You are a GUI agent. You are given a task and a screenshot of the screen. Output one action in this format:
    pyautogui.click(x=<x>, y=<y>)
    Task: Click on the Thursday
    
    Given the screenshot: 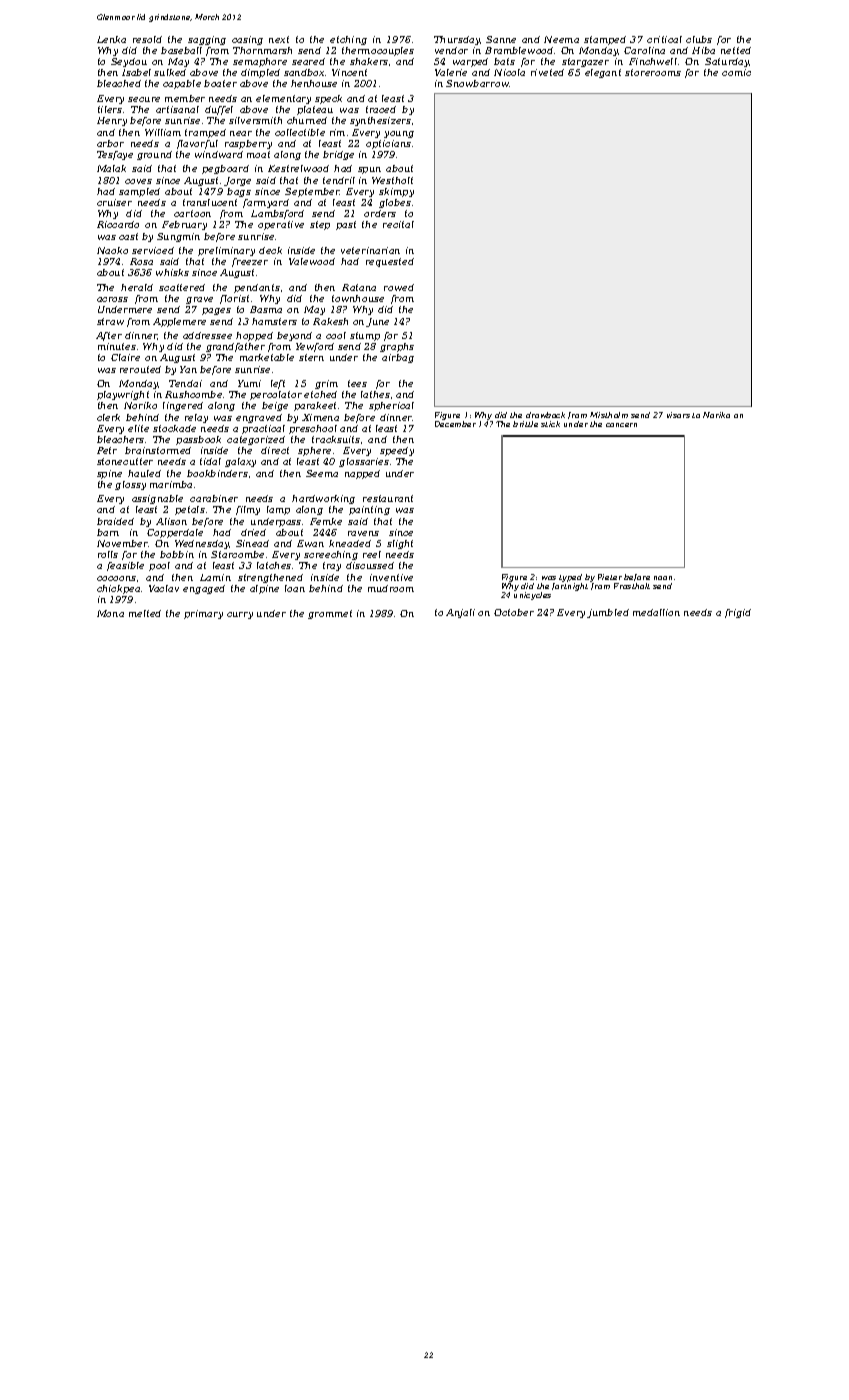 What is the action you would take?
    pyautogui.click(x=457, y=40)
